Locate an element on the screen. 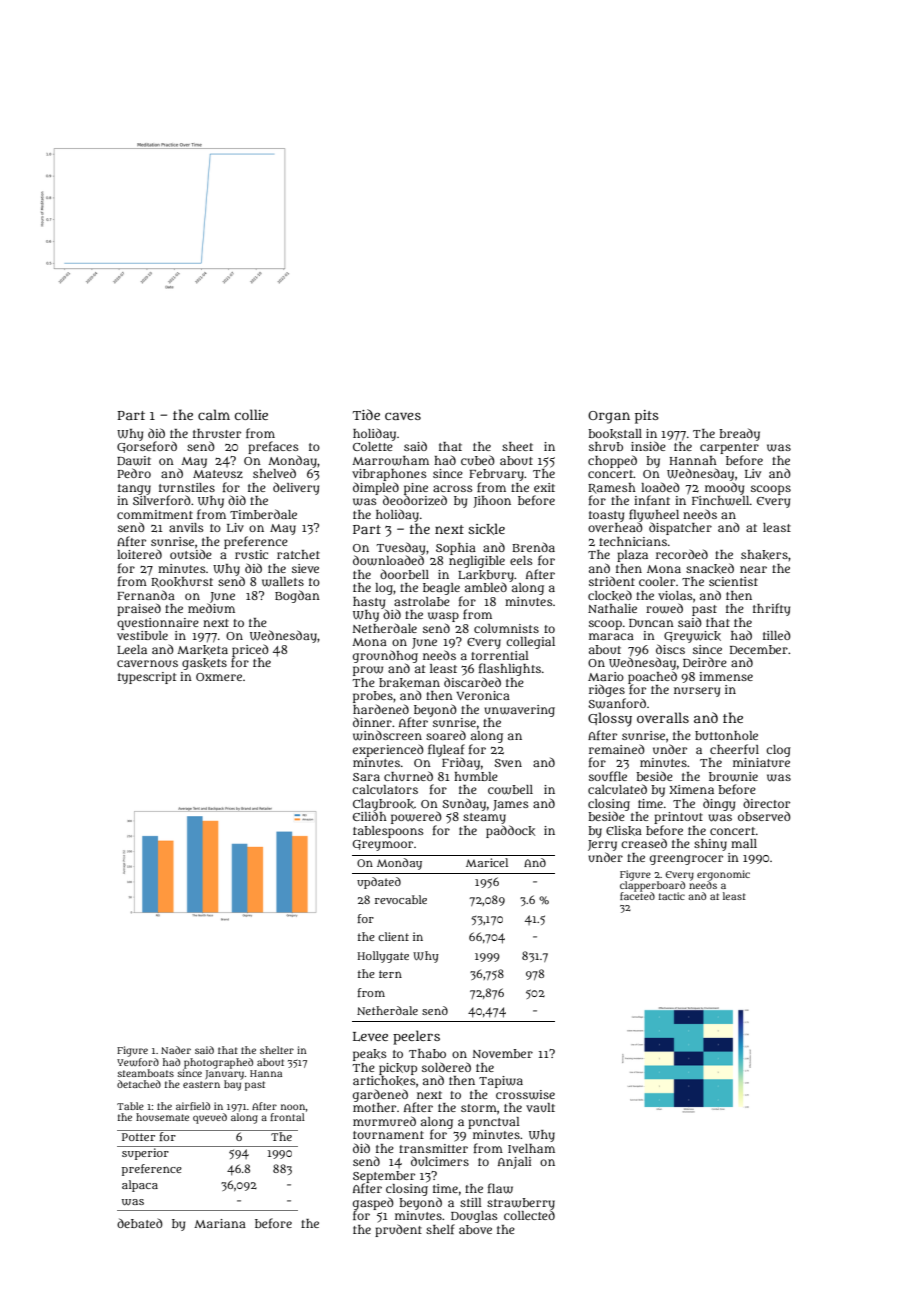 The image size is (908, 1316). cavernous is located at coordinates (147, 663).
